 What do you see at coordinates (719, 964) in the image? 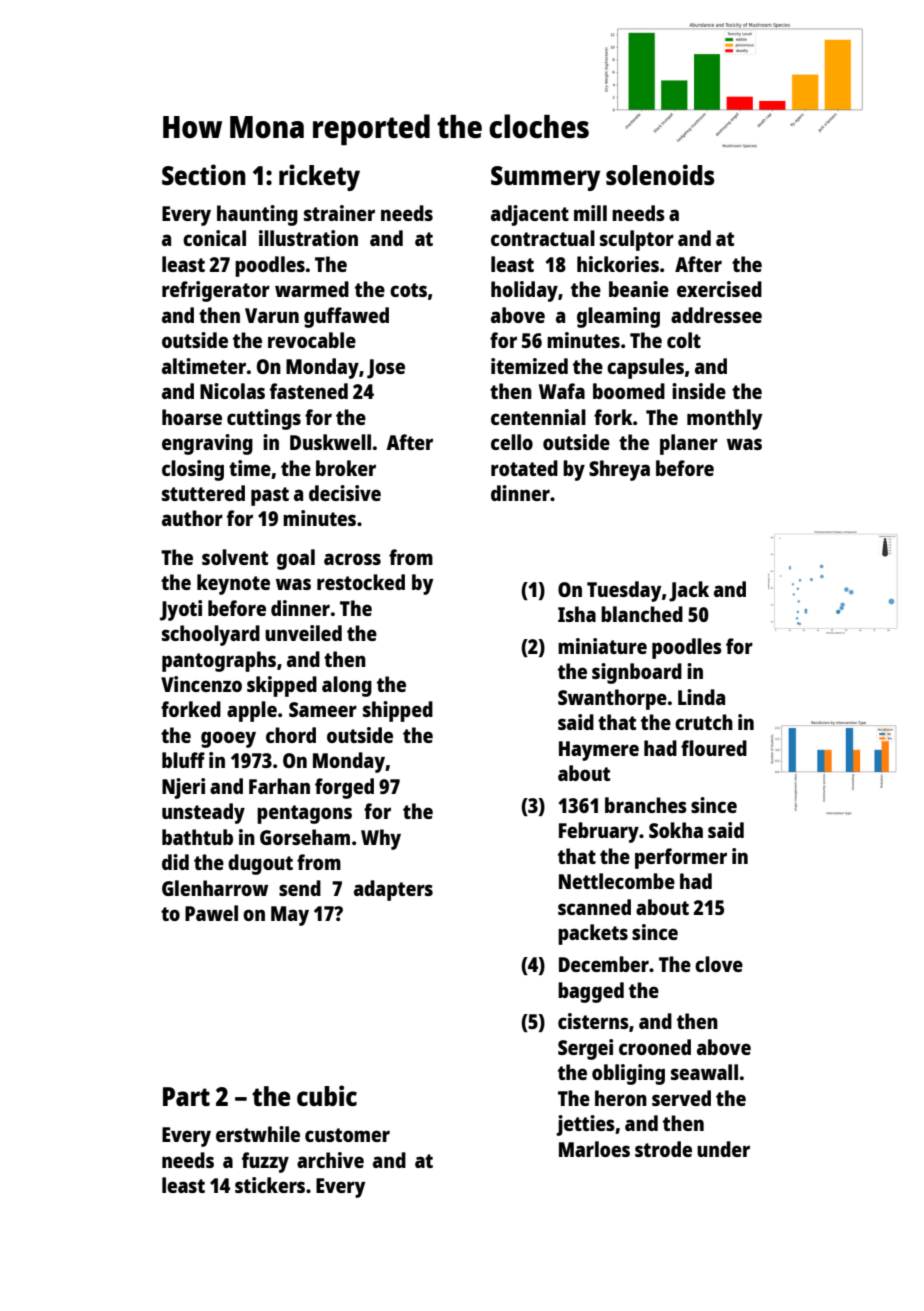
I see `clove` at bounding box center [719, 964].
